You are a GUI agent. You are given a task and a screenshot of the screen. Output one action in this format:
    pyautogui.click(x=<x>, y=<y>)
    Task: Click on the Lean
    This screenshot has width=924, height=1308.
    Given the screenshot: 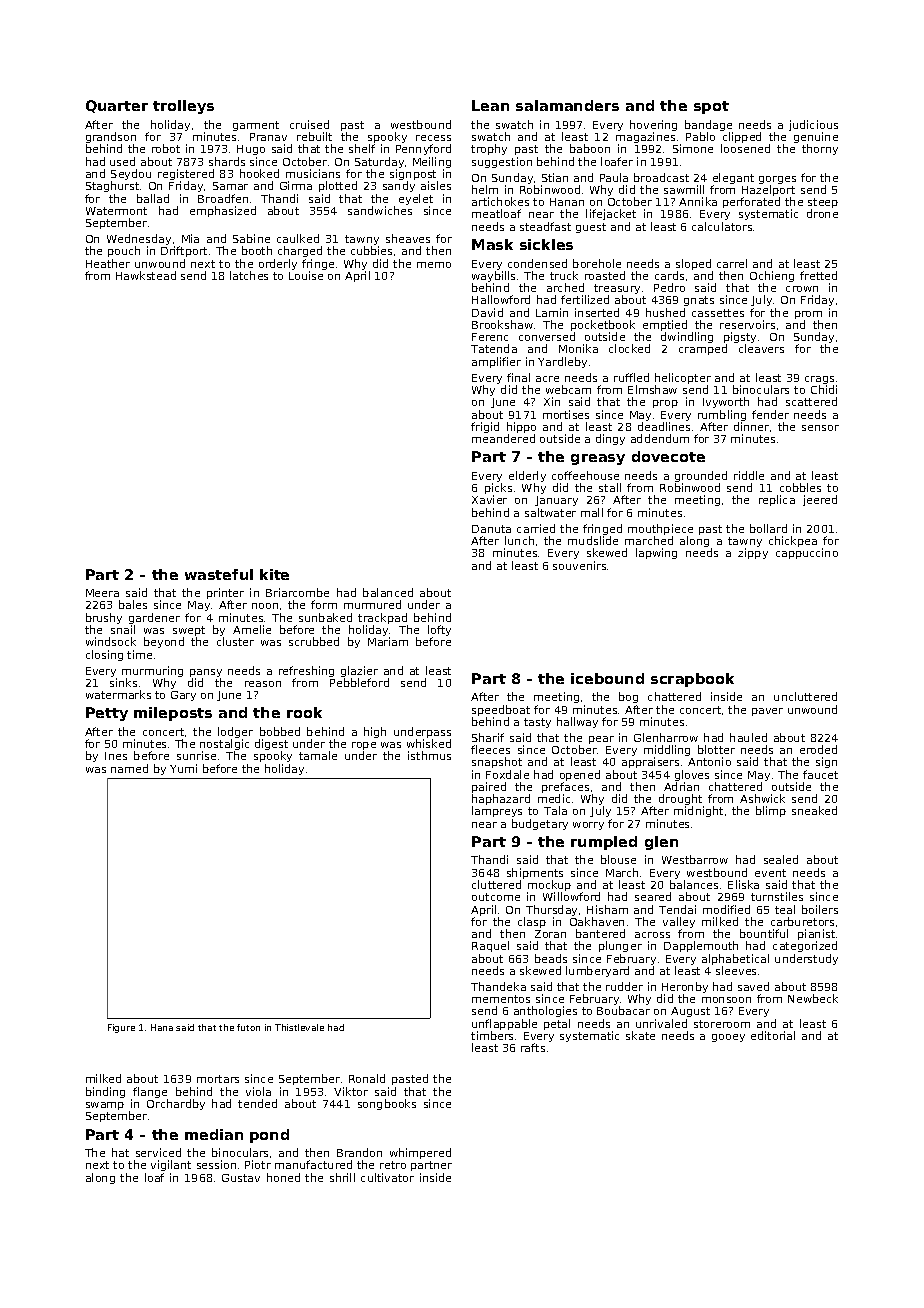 What is the action you would take?
    pyautogui.click(x=490, y=105)
